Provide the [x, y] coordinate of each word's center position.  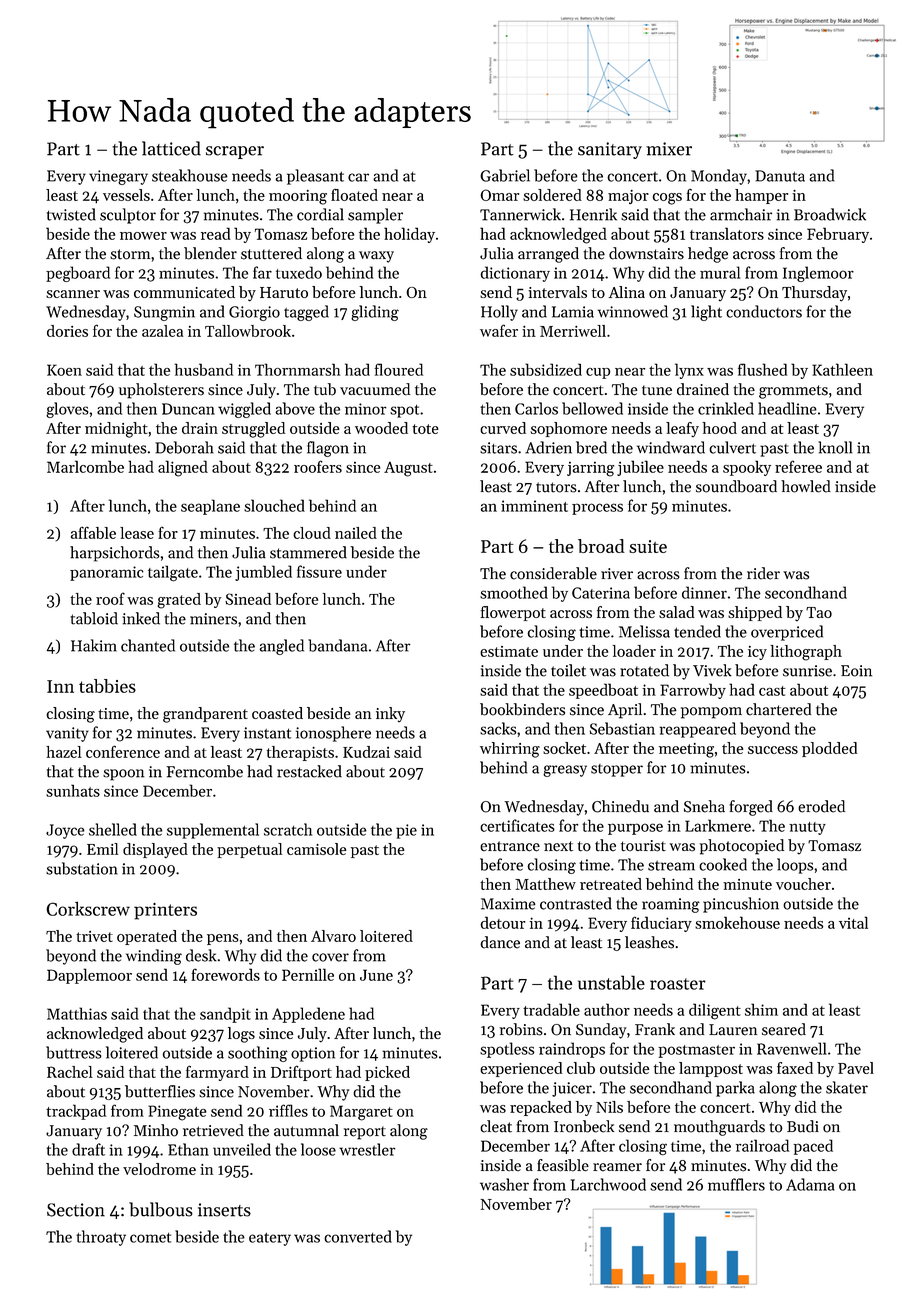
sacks [498, 728]
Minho [156, 1130]
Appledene [308, 1015]
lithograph [806, 653]
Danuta [780, 176]
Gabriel [505, 175]
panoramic [107, 573]
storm [130, 254]
